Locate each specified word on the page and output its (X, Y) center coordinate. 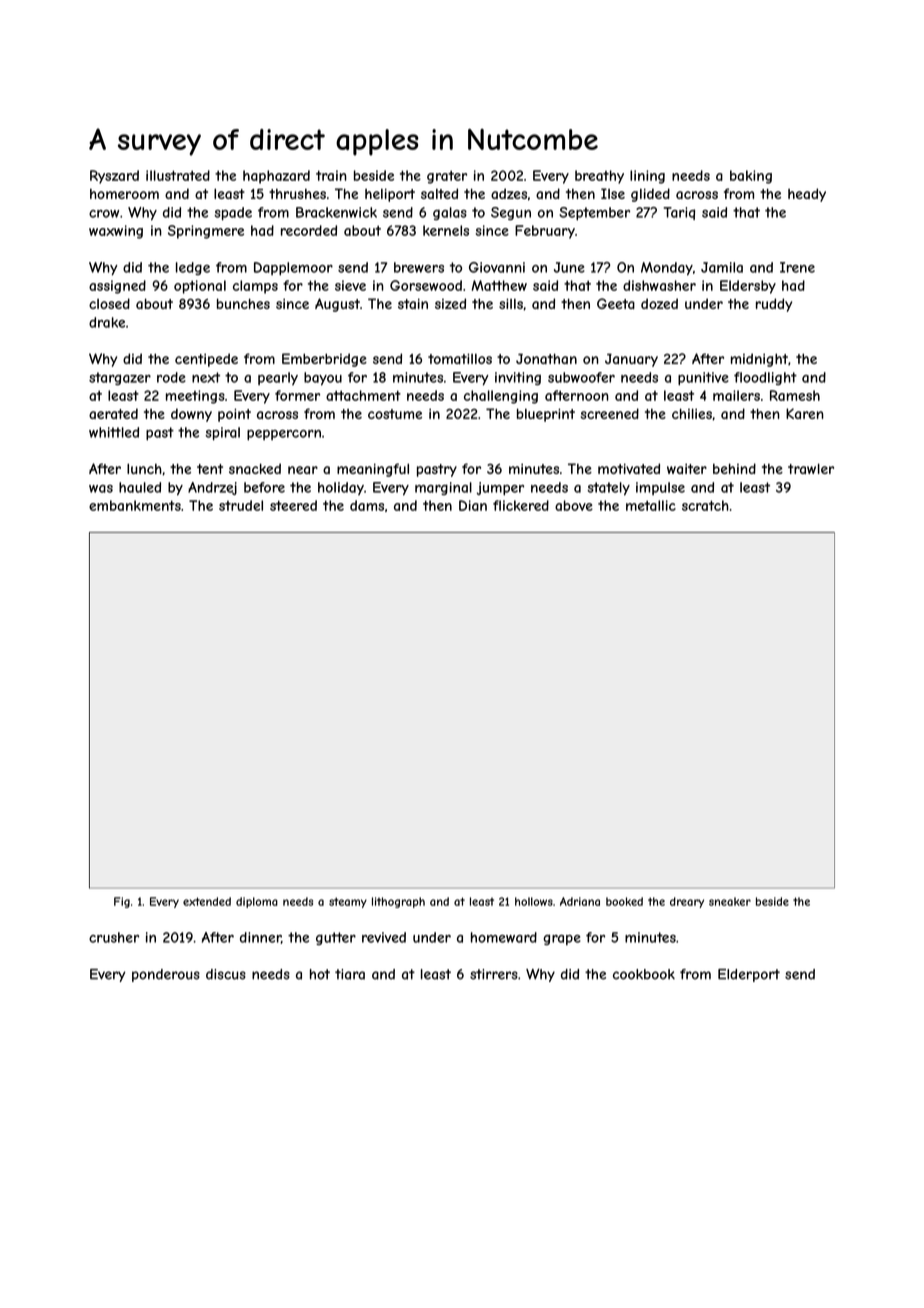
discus (226, 974)
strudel (241, 505)
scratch (705, 505)
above (574, 505)
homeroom (124, 194)
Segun (511, 213)
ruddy (774, 305)
